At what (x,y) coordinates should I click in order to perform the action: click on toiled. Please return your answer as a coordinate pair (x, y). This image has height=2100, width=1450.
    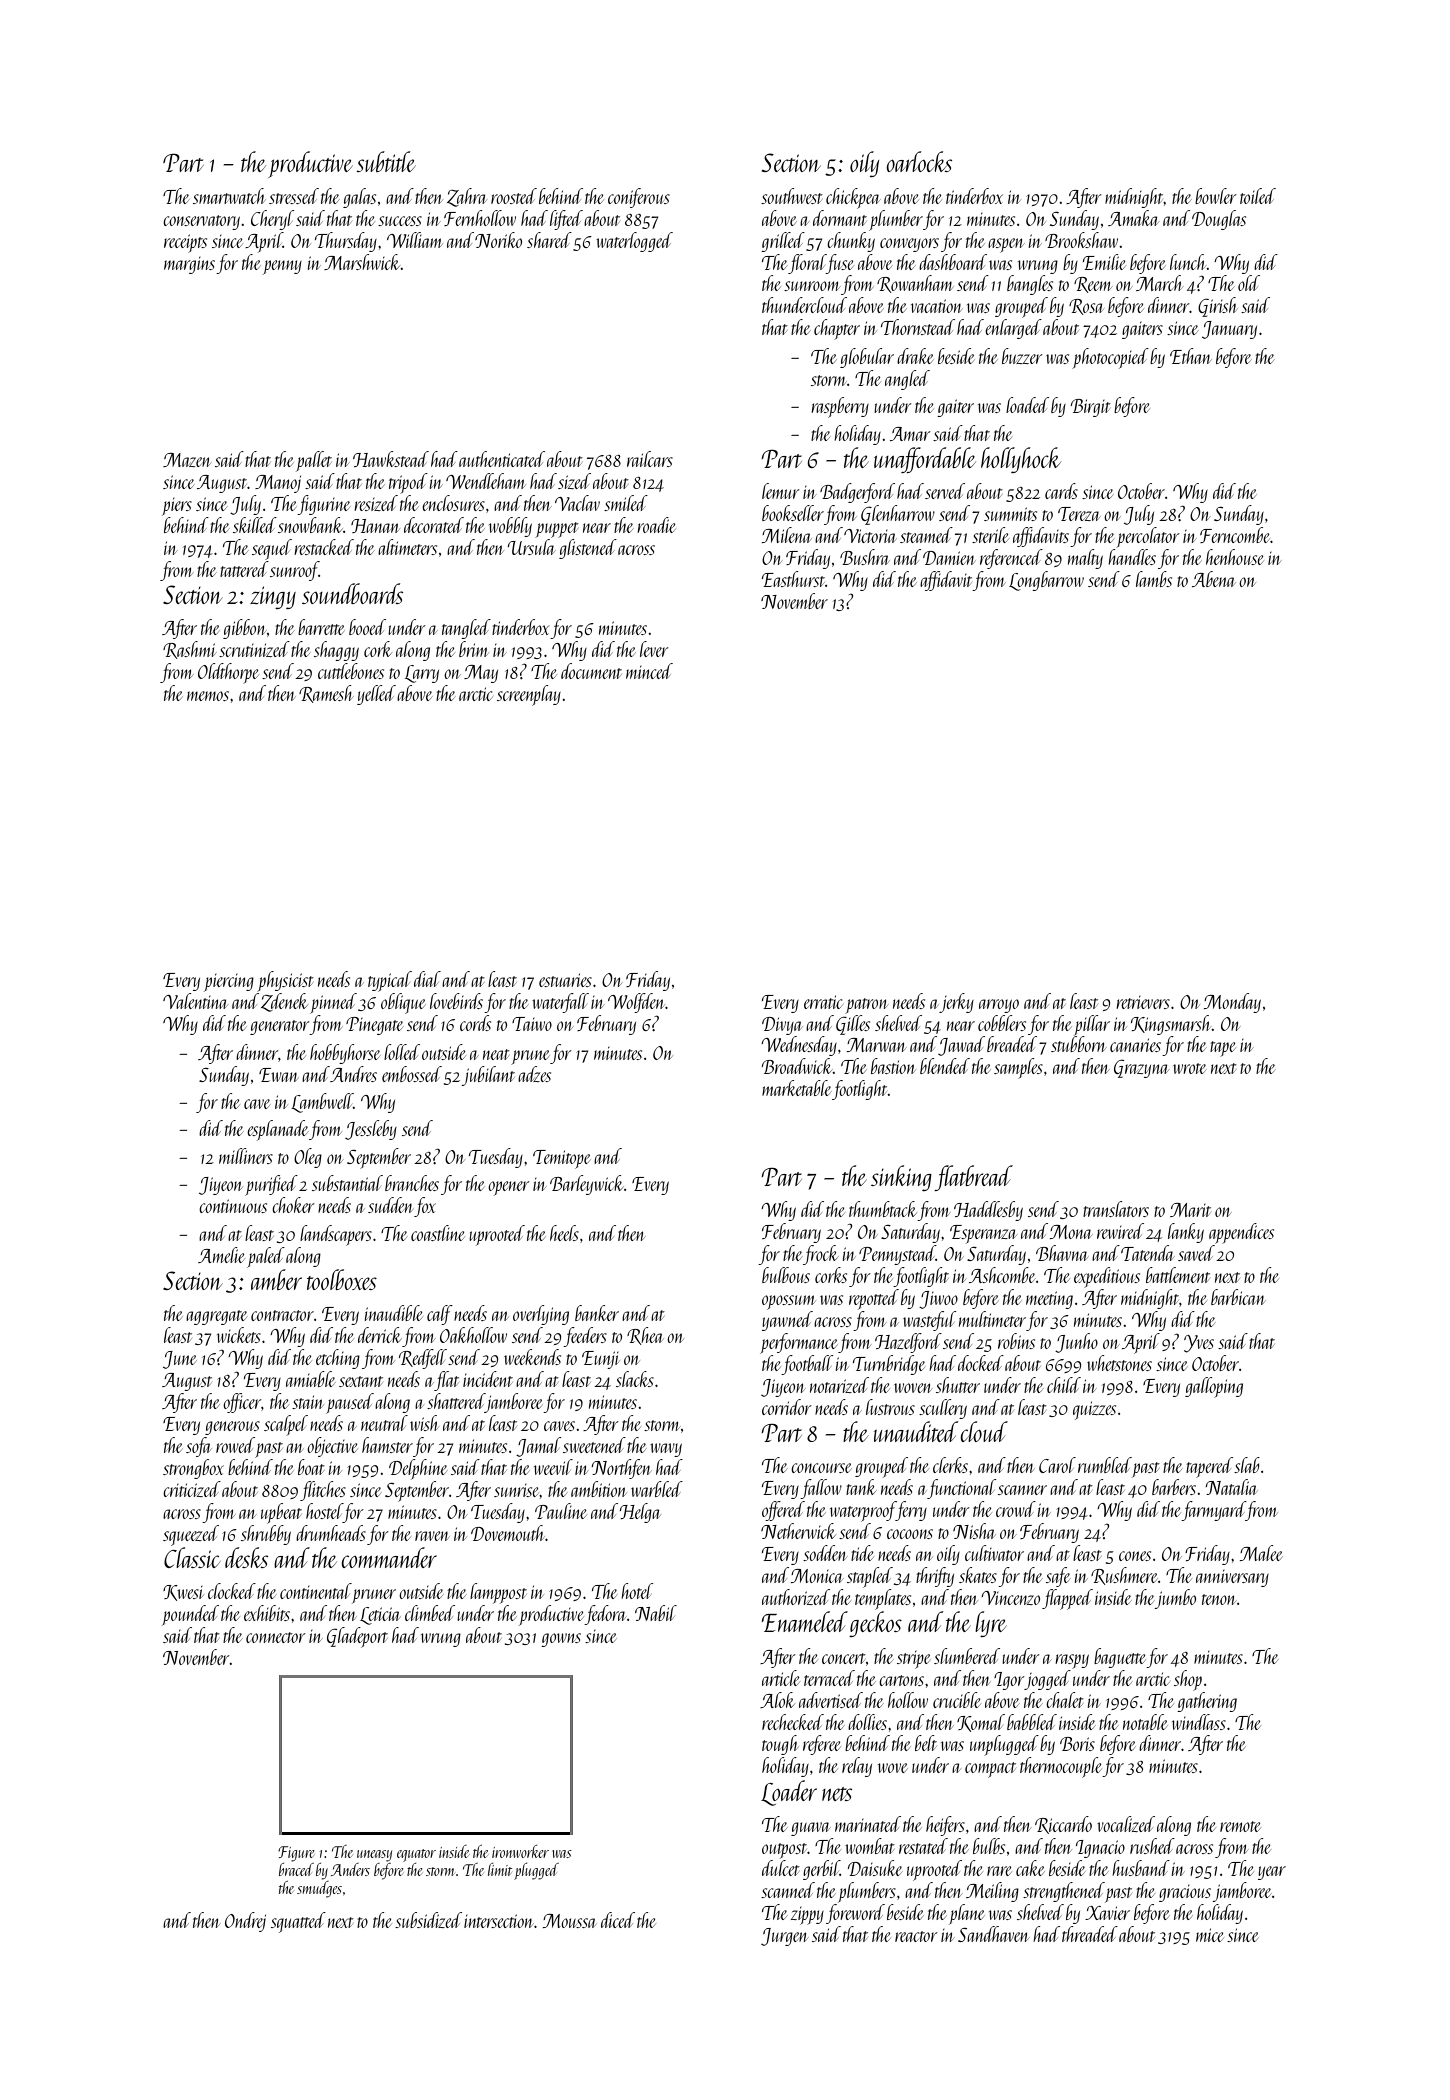
    Looking at the image, I should click on (1258, 196).
